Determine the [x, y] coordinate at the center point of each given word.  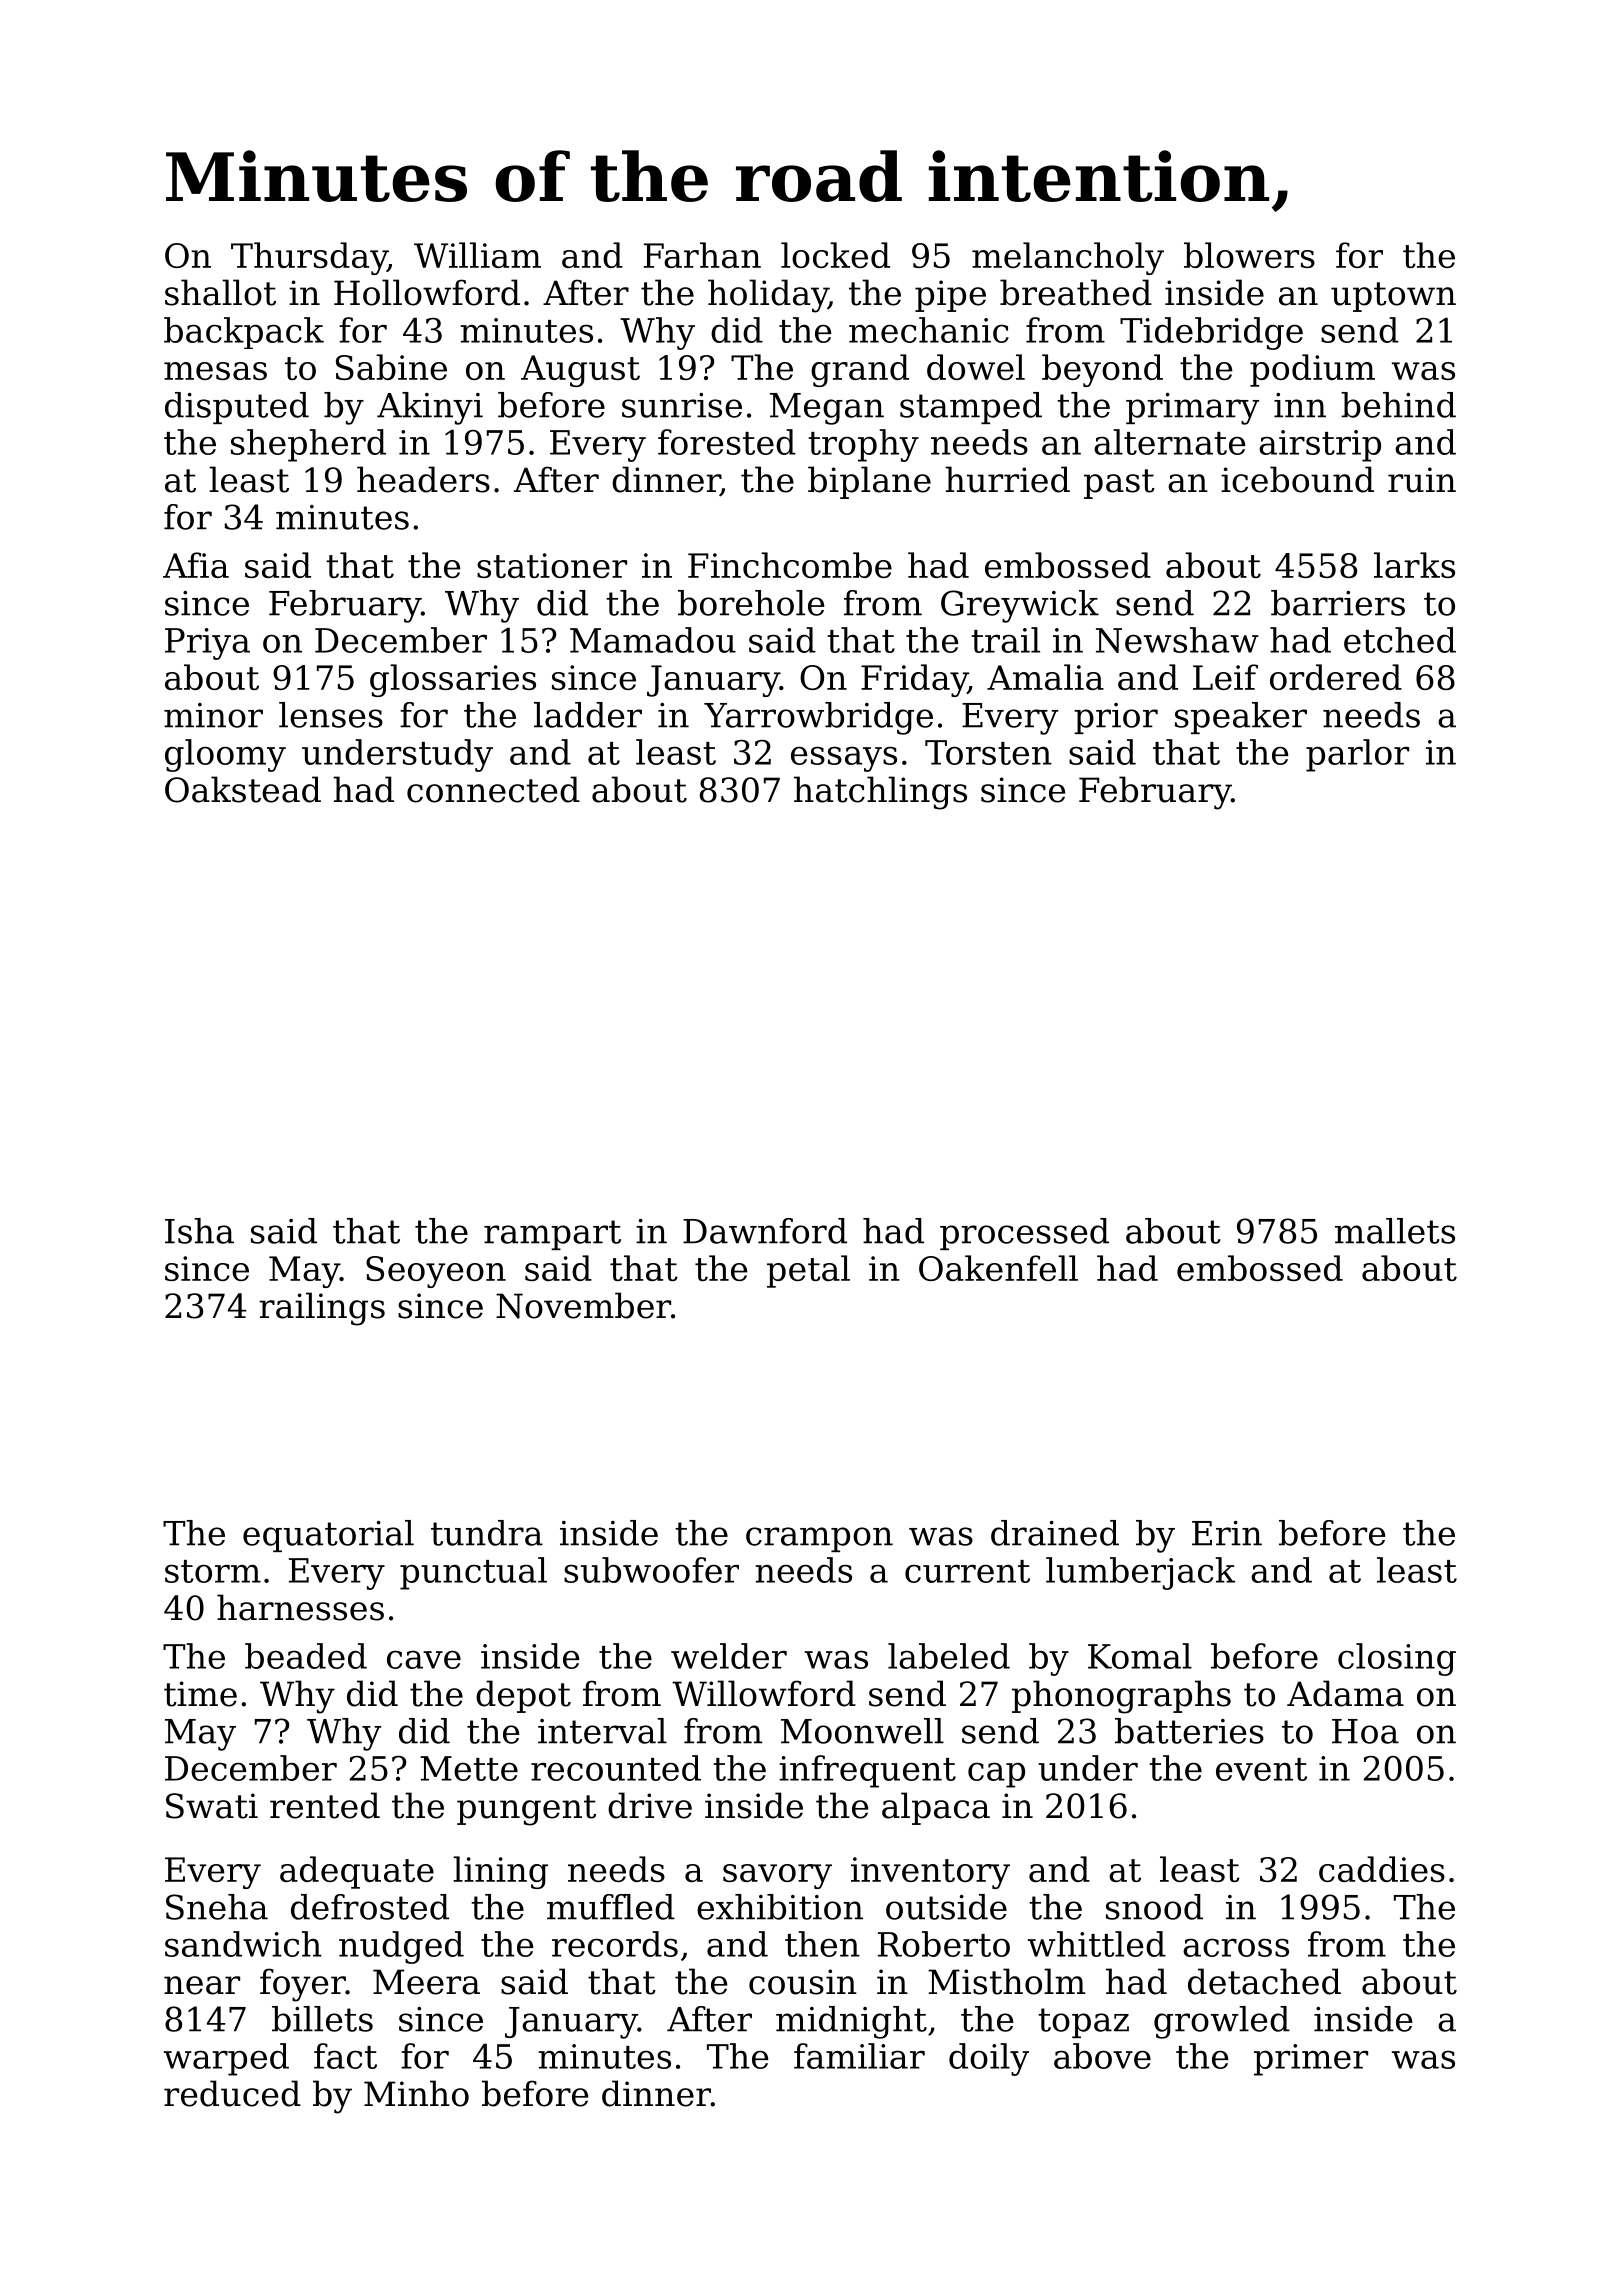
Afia [196, 565]
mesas [215, 371]
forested [727, 442]
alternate [1170, 442]
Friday [914, 680]
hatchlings [880, 793]
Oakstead [243, 789]
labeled [949, 1656]
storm [213, 1571]
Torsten [988, 752]
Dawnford [765, 1231]
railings [322, 1309]
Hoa [1365, 1731]
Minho [416, 2093]
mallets [1395, 1231]
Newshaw [1177, 640]
